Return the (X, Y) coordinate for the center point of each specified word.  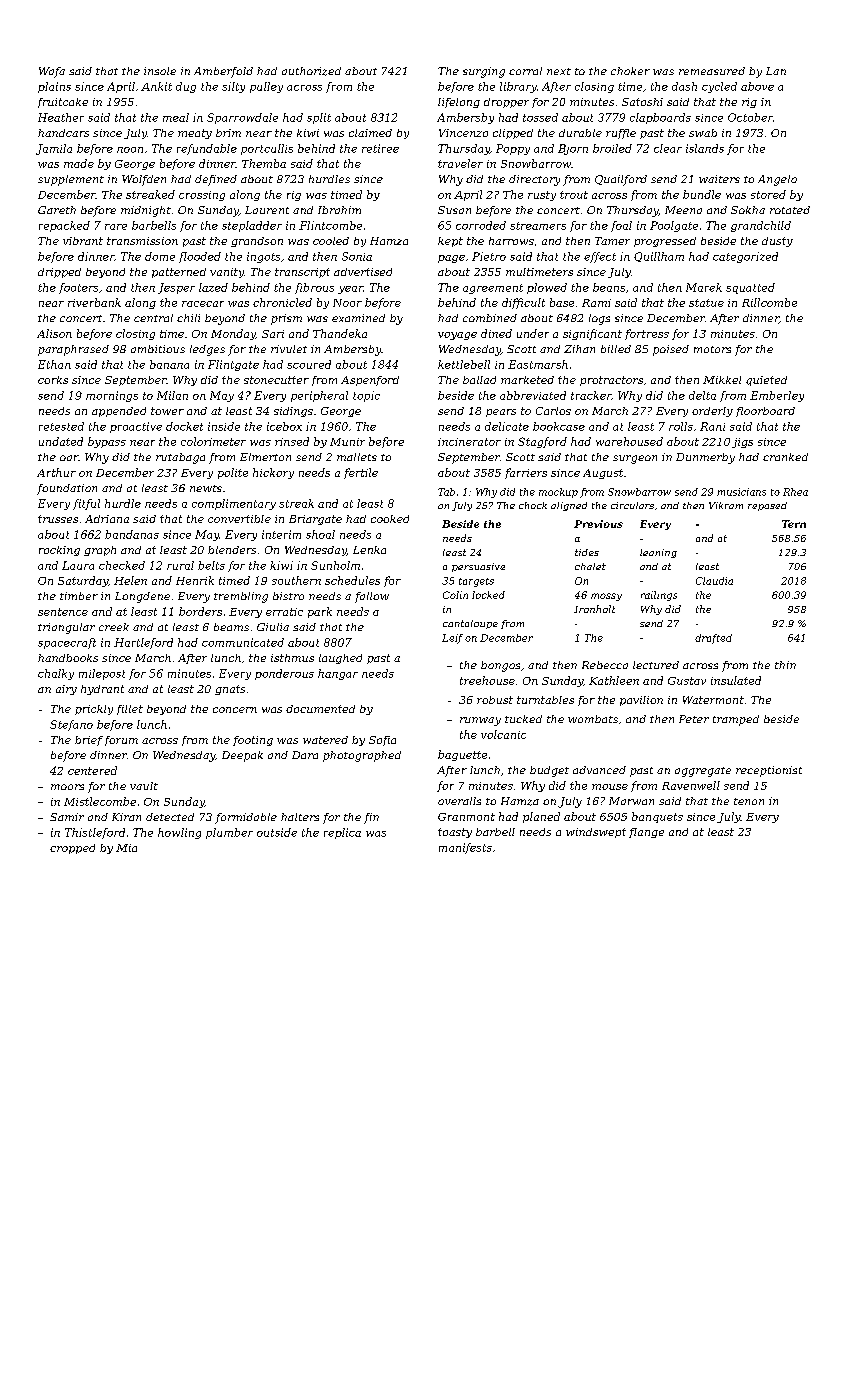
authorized (311, 71)
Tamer (612, 241)
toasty (455, 833)
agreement (493, 289)
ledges (207, 350)
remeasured (712, 71)
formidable (246, 818)
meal (176, 117)
